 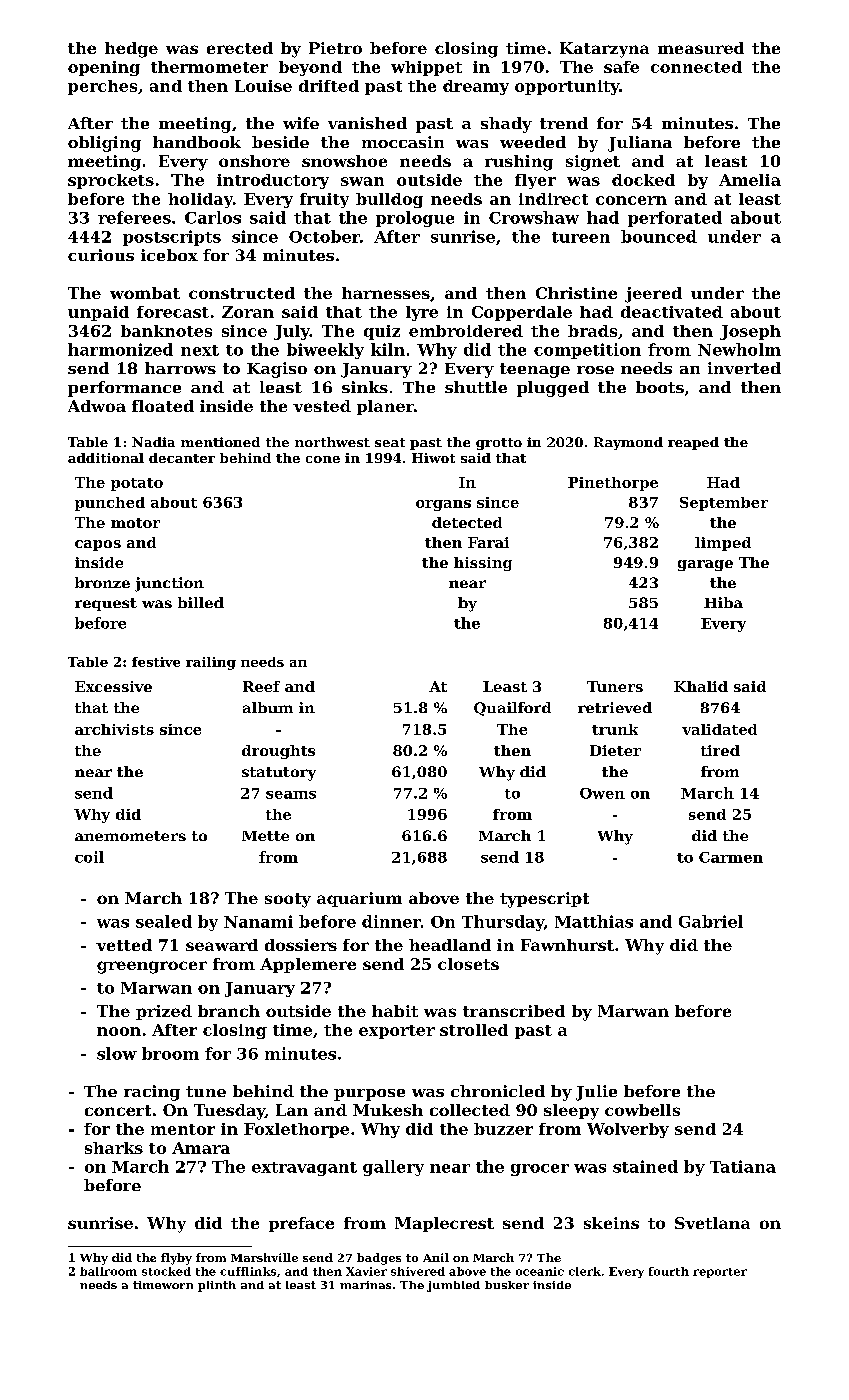 What do you see at coordinates (114, 729) in the image?
I see `archivists` at bounding box center [114, 729].
